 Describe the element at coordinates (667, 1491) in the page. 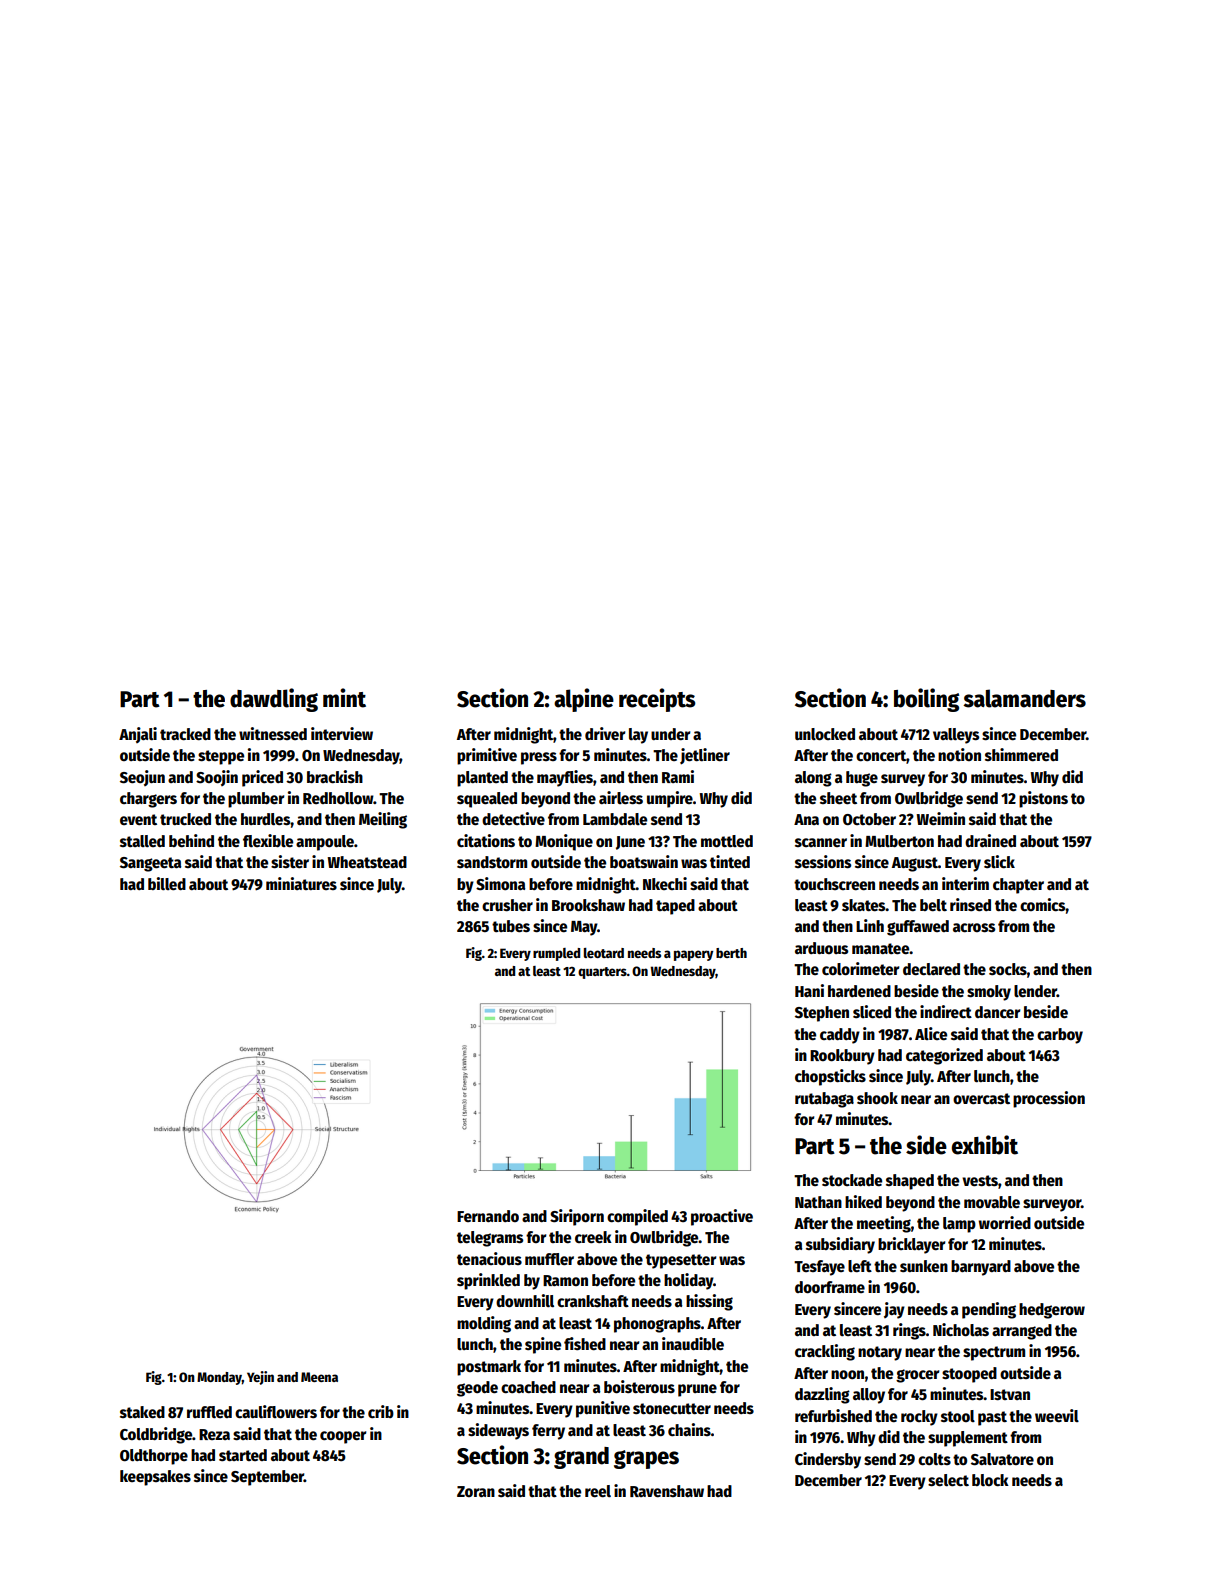

I see `Ravenshaw` at that location.
